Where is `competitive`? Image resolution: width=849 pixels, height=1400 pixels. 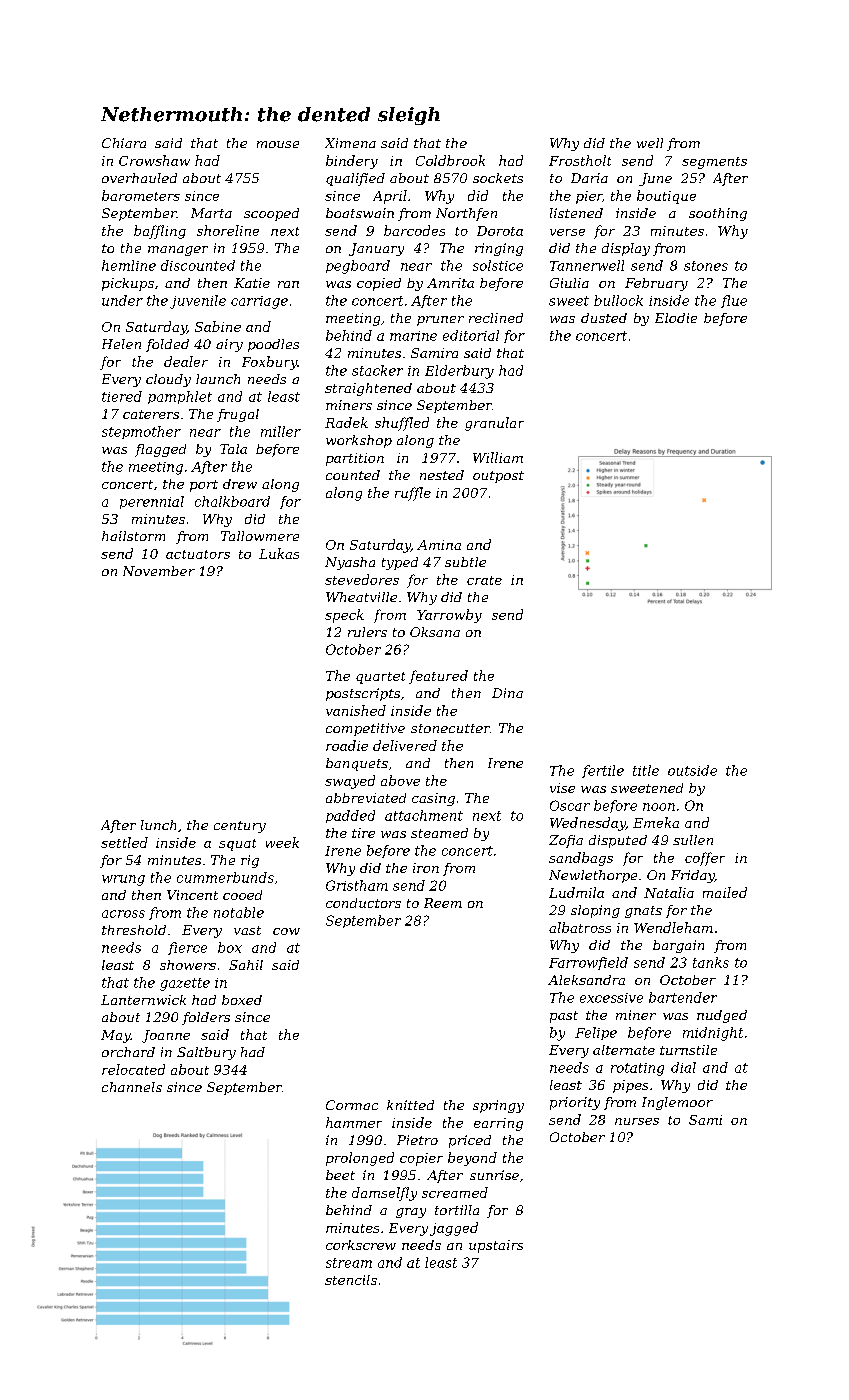 competitive is located at coordinates (365, 729).
